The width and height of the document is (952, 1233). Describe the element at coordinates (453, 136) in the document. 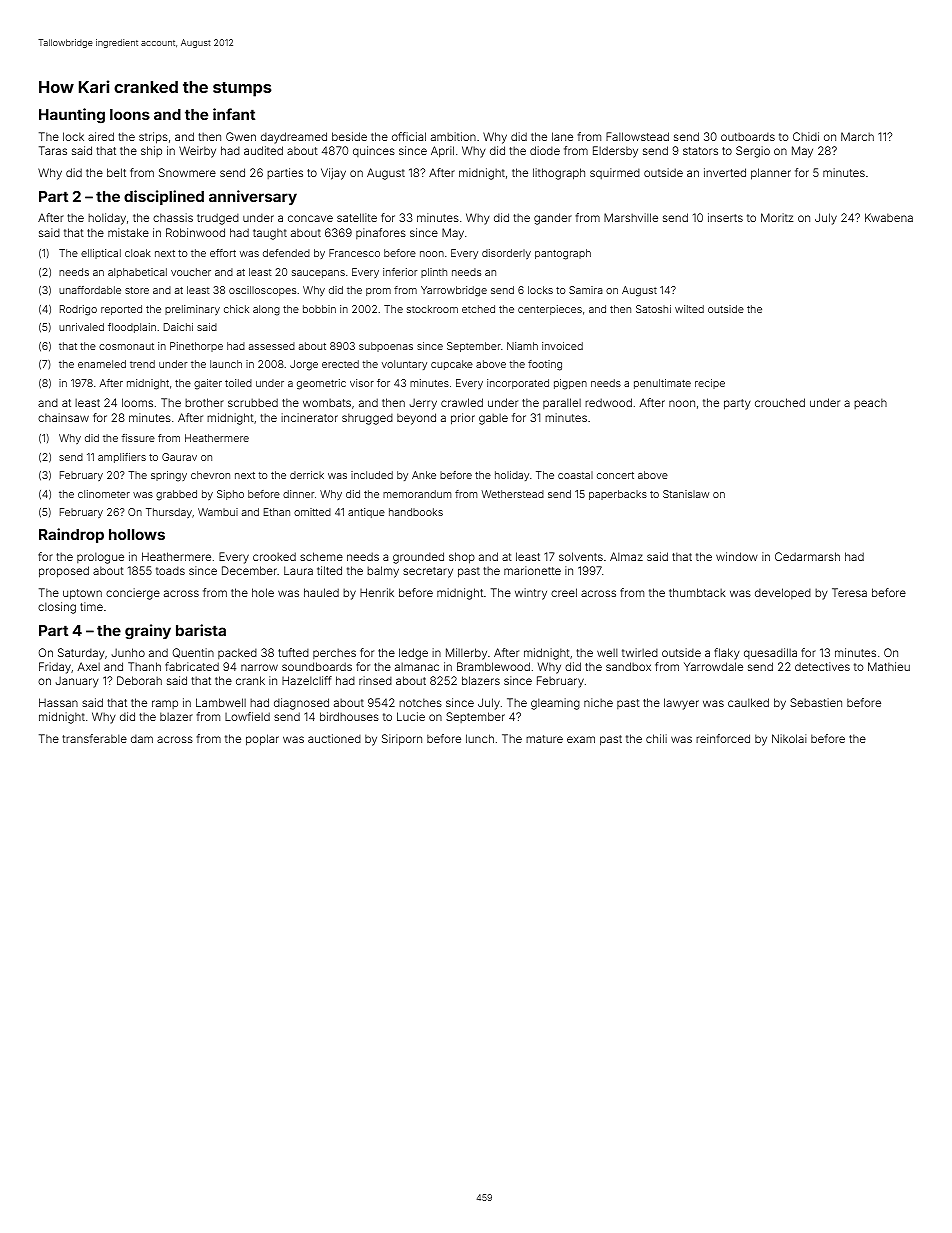

I see `ambition` at that location.
